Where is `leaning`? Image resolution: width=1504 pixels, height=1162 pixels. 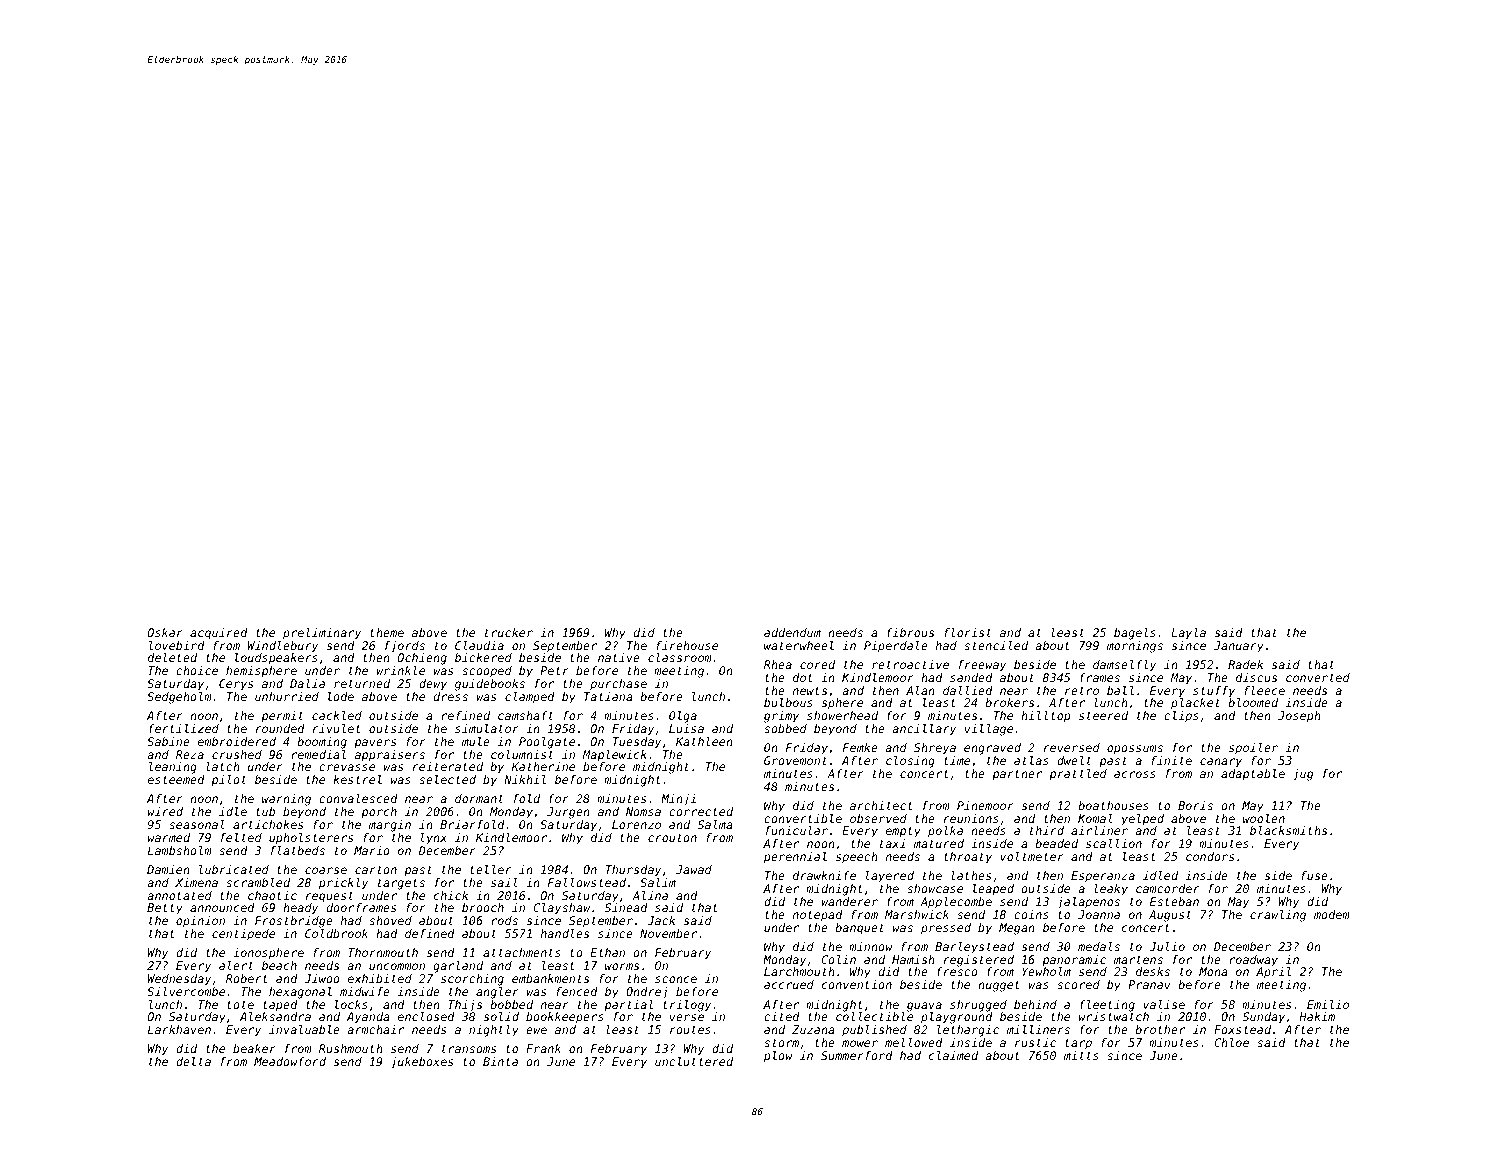 leaning is located at coordinates (173, 768).
